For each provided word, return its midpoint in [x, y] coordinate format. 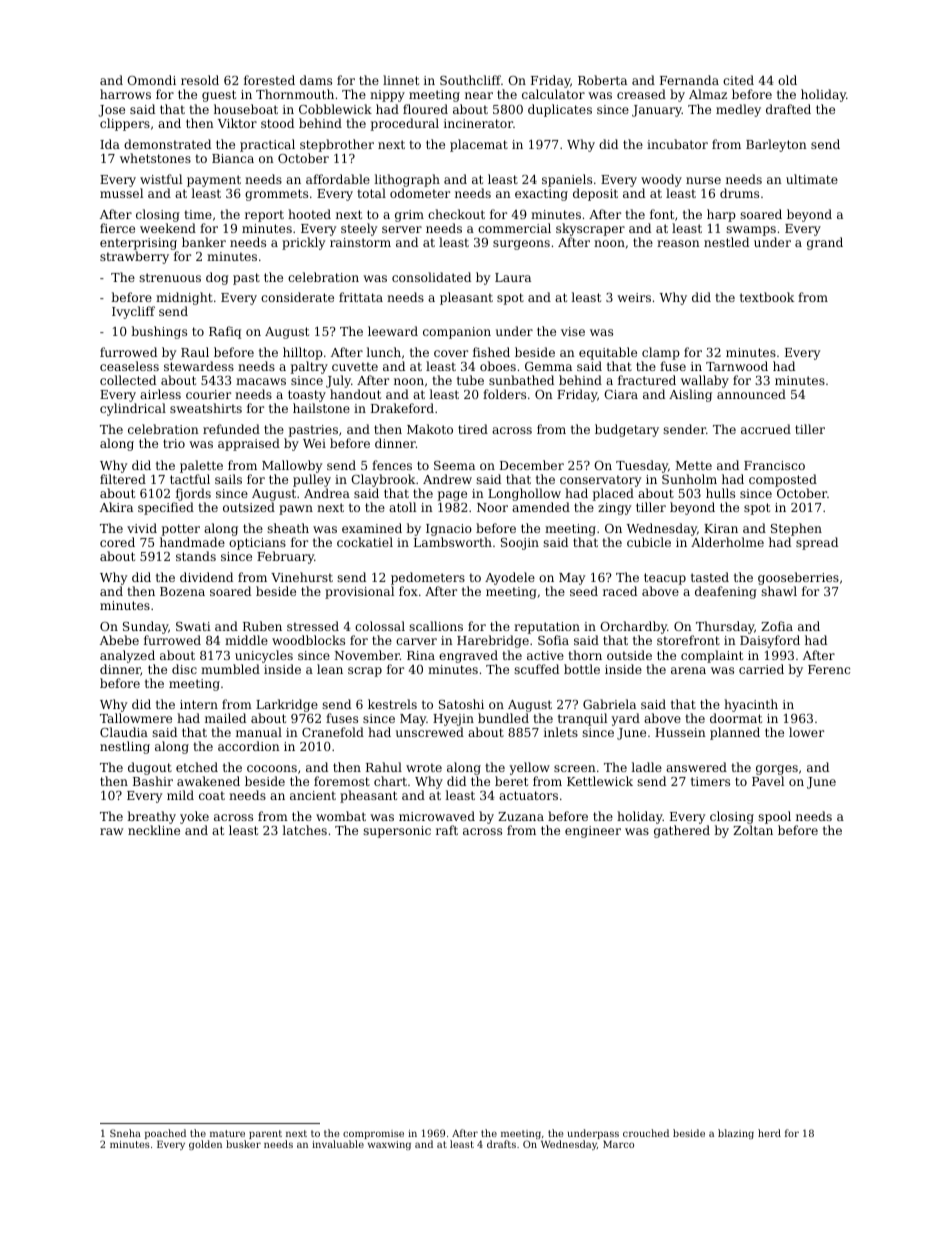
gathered [682, 832]
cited [738, 80]
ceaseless [129, 366]
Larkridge [287, 705]
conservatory [600, 481]
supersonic [397, 832]
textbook [767, 297]
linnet [401, 80]
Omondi [151, 80]
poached [165, 1134]
